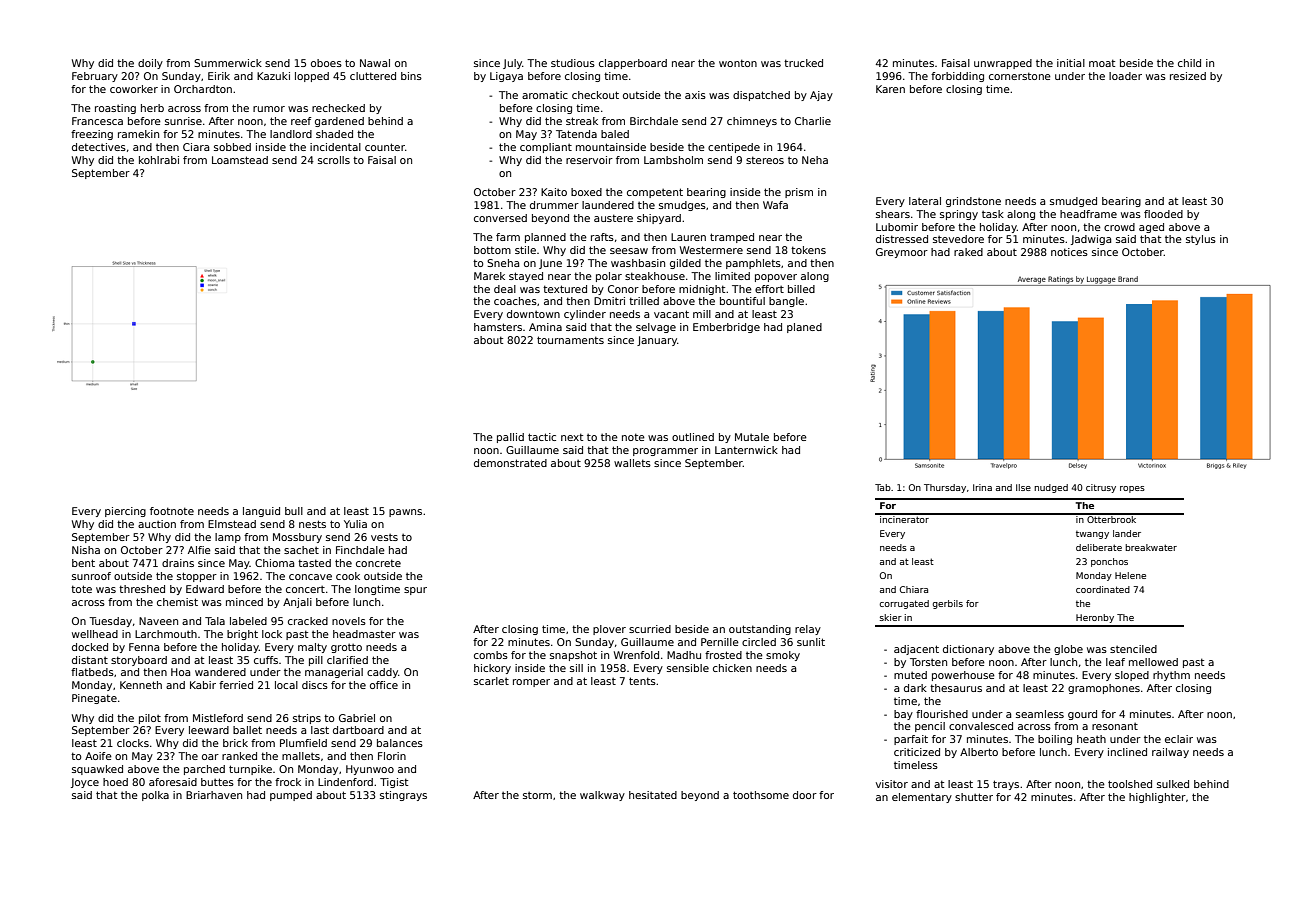  I want to click on planed, so click(804, 328).
